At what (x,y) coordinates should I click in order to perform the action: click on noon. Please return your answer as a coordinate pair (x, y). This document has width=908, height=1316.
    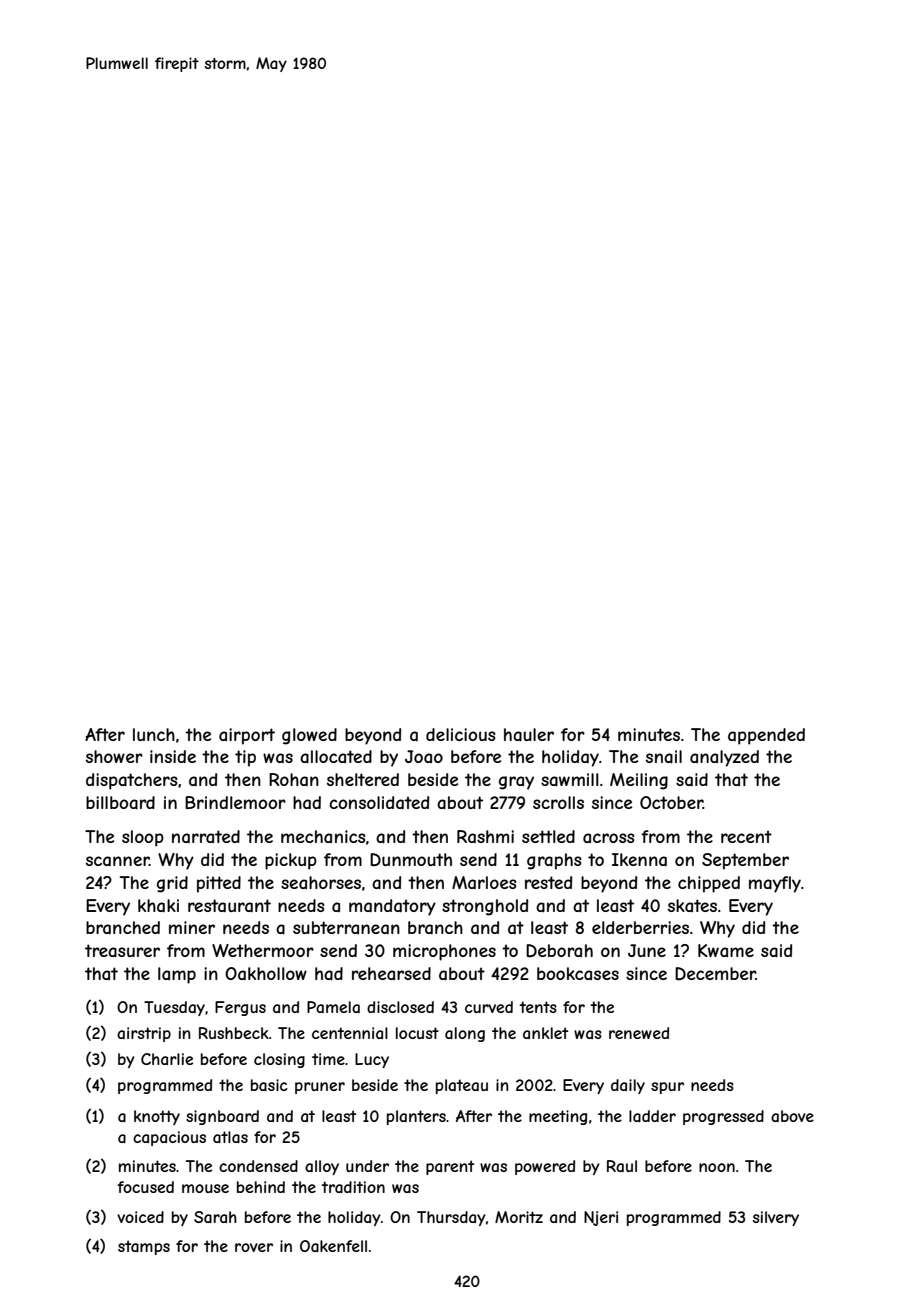
    Looking at the image, I should click on (717, 1167).
